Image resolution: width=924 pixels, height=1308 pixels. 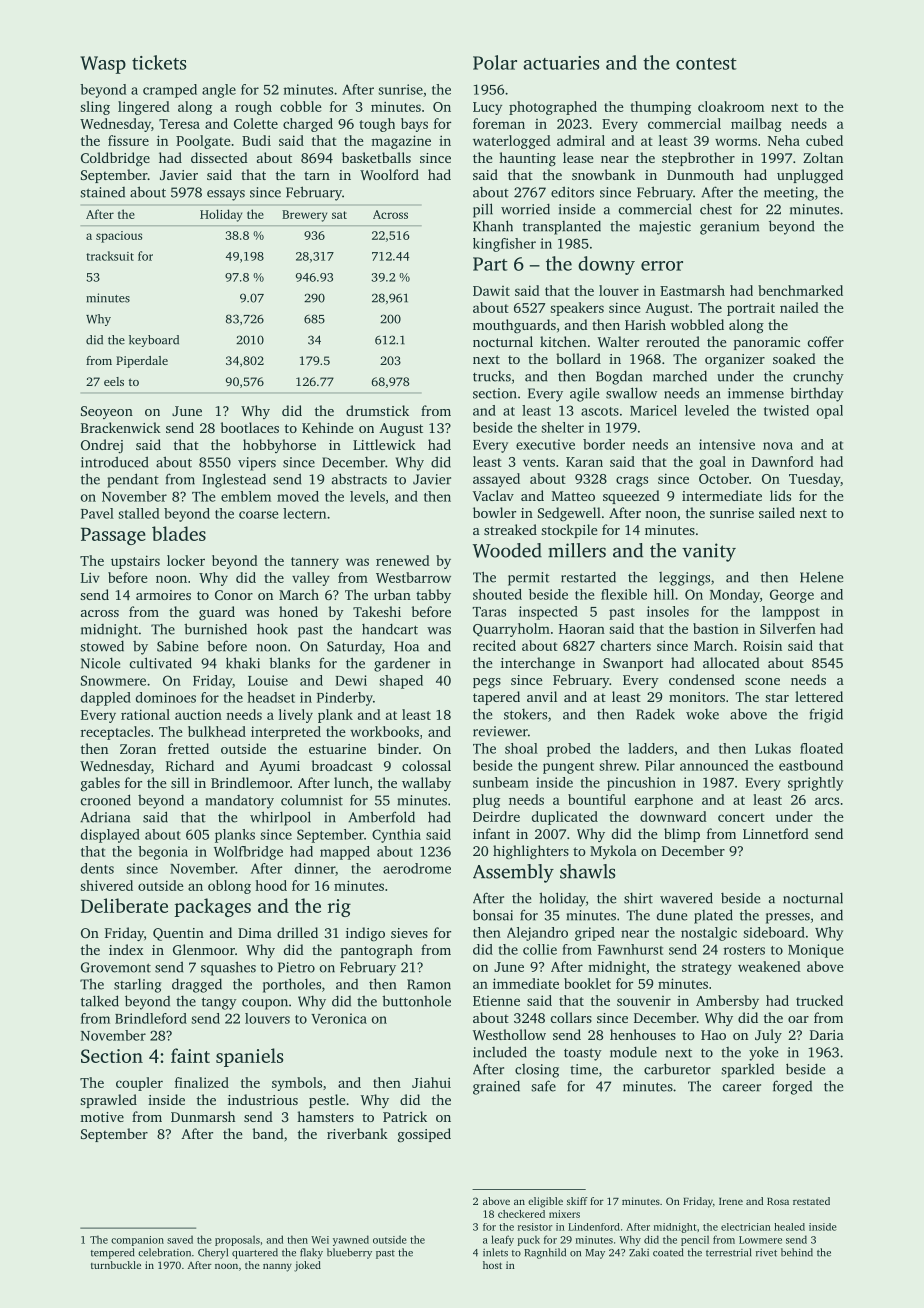 I want to click on colossal, so click(x=426, y=765).
